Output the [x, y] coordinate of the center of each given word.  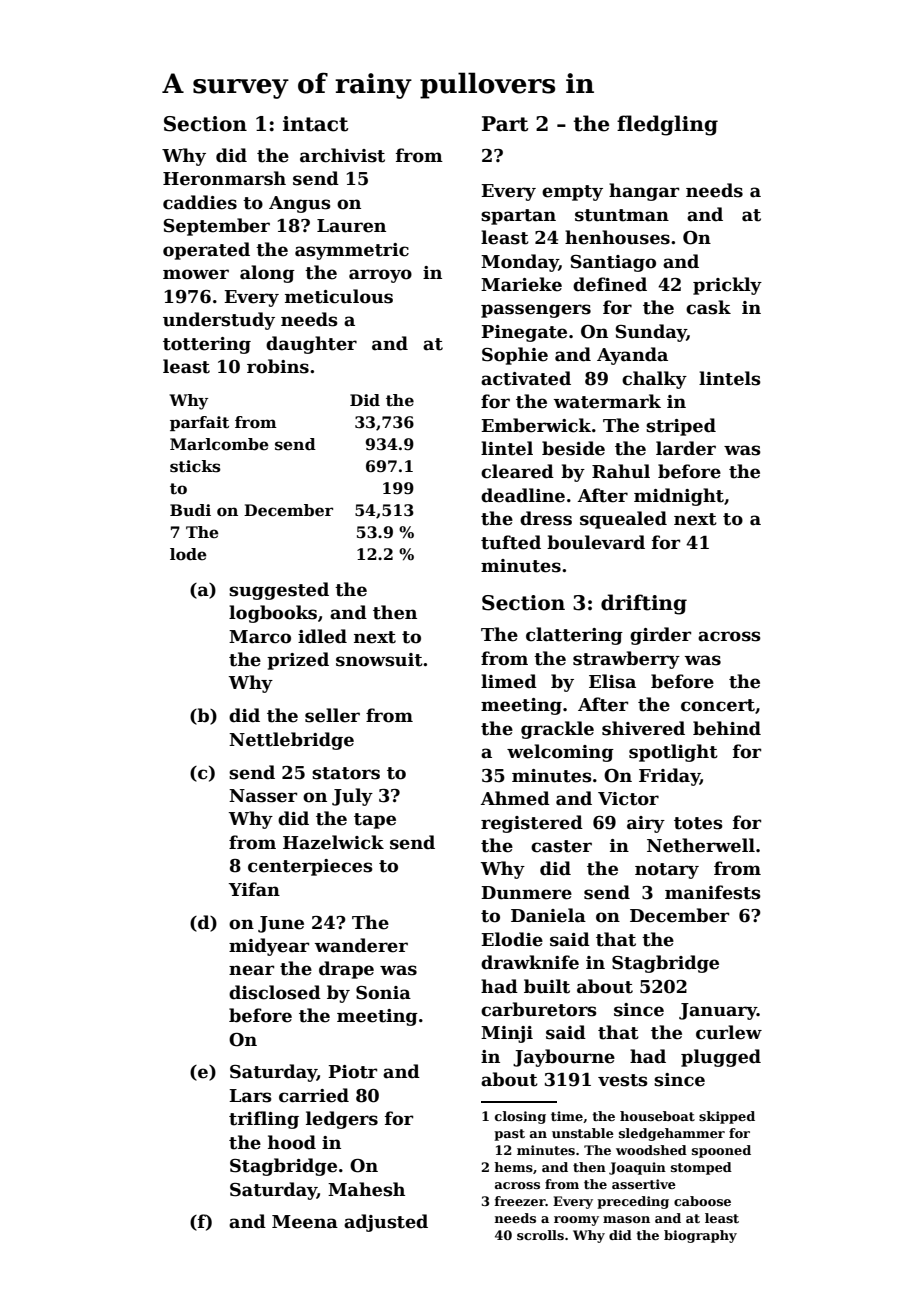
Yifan [254, 889]
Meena [305, 1222]
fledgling [667, 125]
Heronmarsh [224, 178]
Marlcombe [219, 444]
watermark [607, 401]
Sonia [383, 993]
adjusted [386, 1223]
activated [526, 378]
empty [572, 193]
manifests [713, 892]
